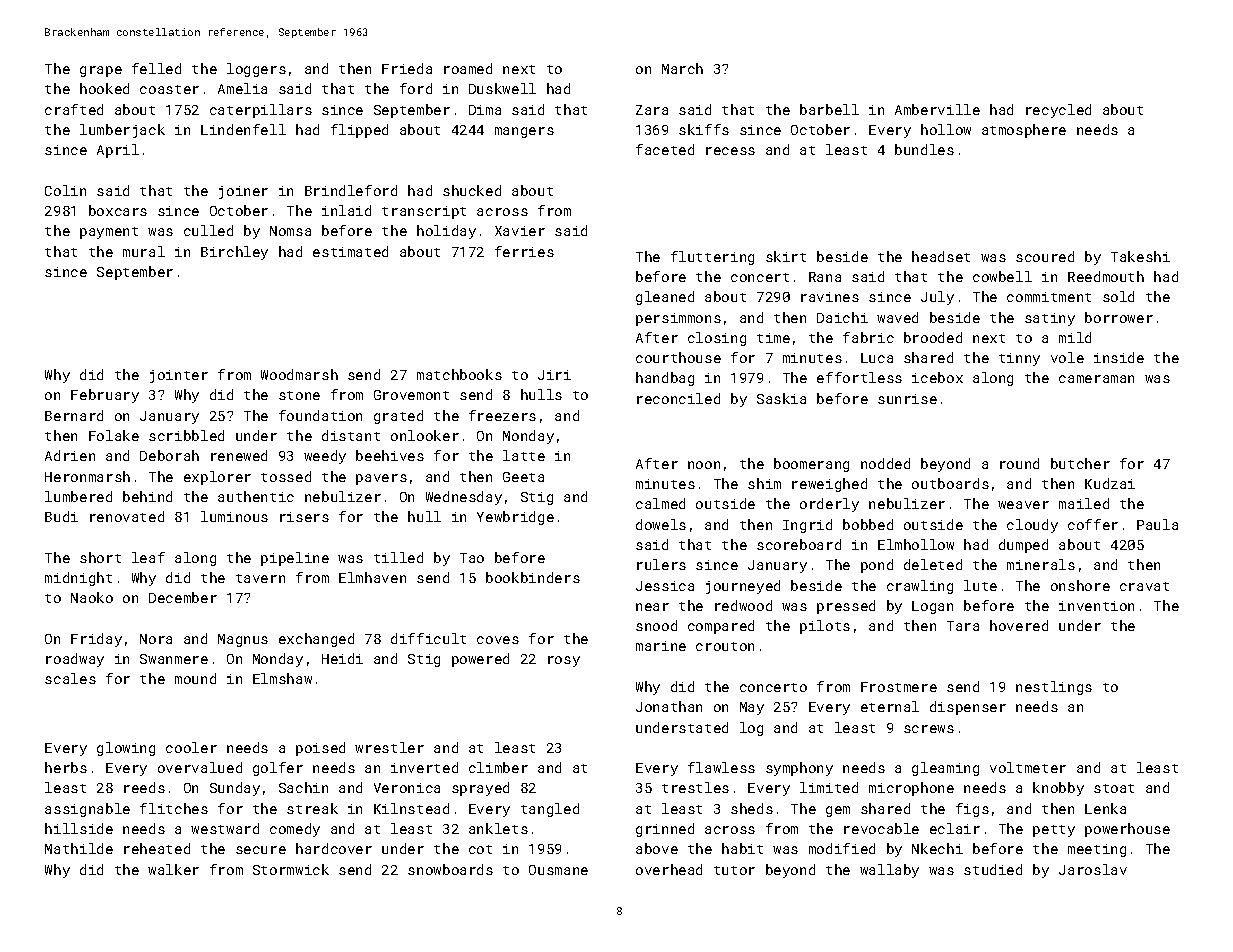  What do you see at coordinates (899, 687) in the image?
I see `Frostmere` at bounding box center [899, 687].
